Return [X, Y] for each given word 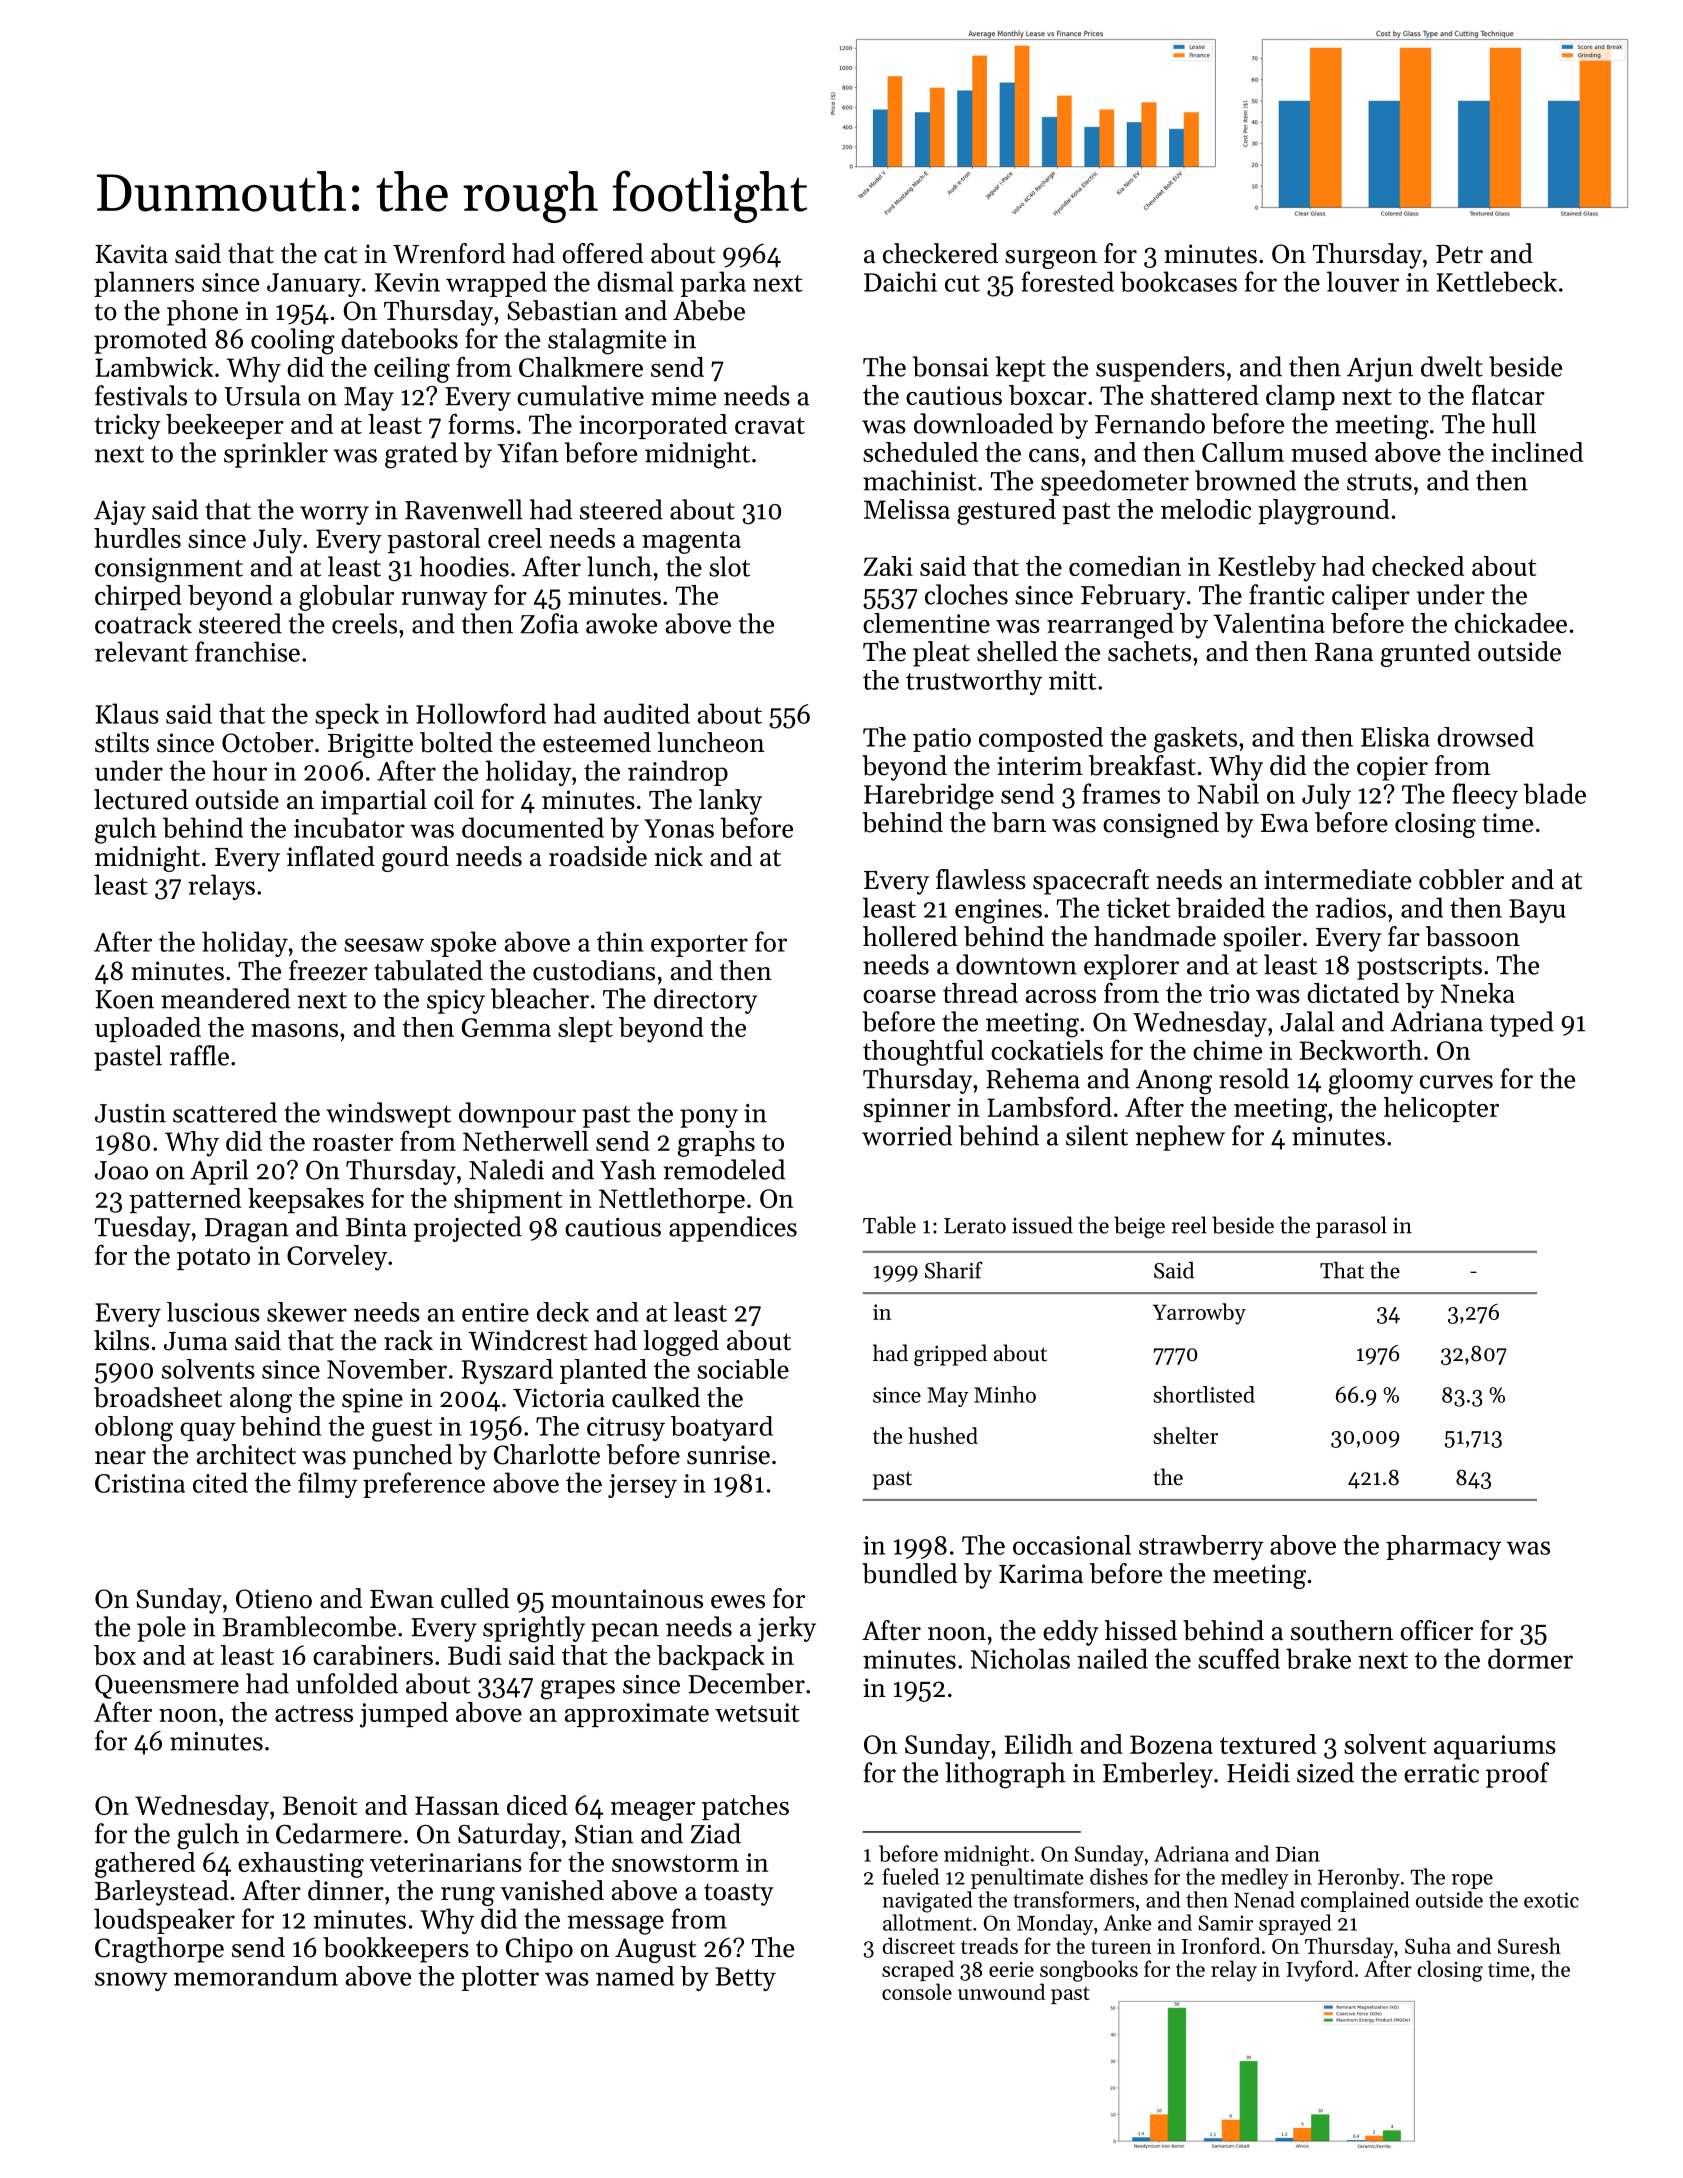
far [1404, 936]
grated [421, 455]
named [635, 1976]
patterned [185, 1200]
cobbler [1461, 879]
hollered [910, 936]
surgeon [1051, 259]
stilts [122, 742]
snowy [131, 1981]
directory [705, 1001]
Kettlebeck [1497, 281]
